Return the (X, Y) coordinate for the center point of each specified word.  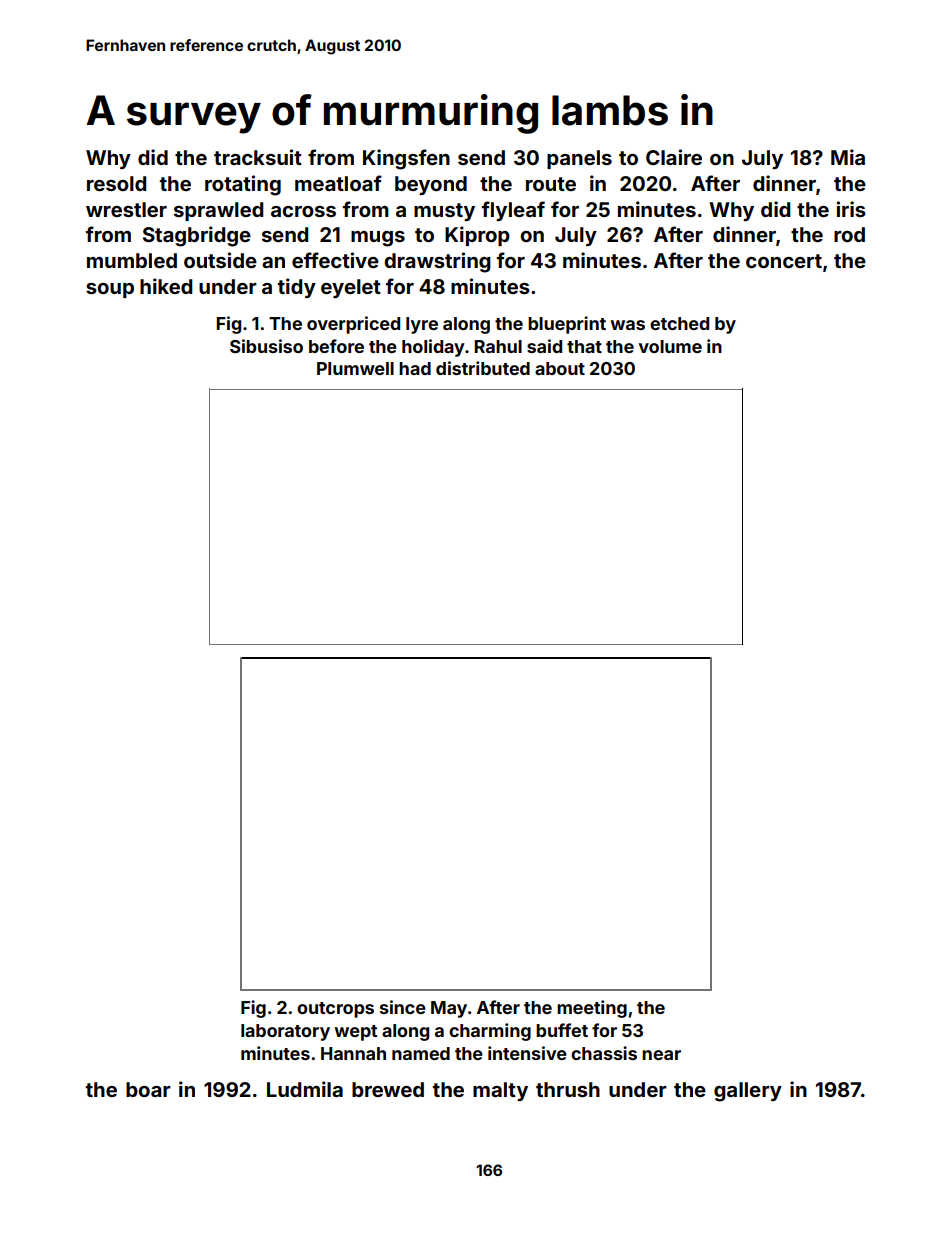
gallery (748, 1092)
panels (579, 159)
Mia (848, 157)
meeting (592, 1009)
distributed (483, 368)
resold (116, 183)
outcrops (335, 1010)
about (560, 368)
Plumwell (355, 368)
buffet (562, 1030)
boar (148, 1089)
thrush (568, 1089)
